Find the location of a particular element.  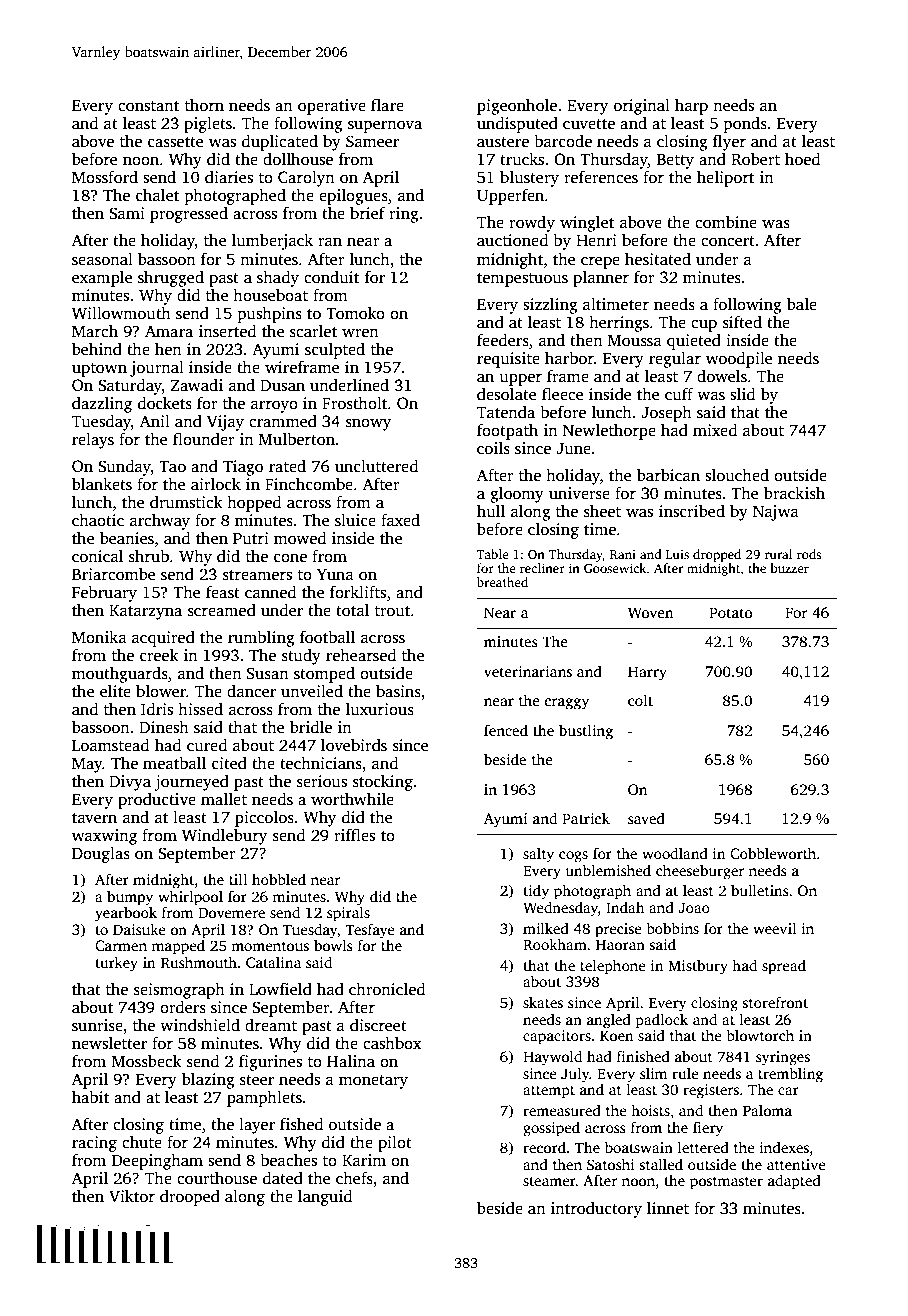

racing is located at coordinates (94, 1144).
